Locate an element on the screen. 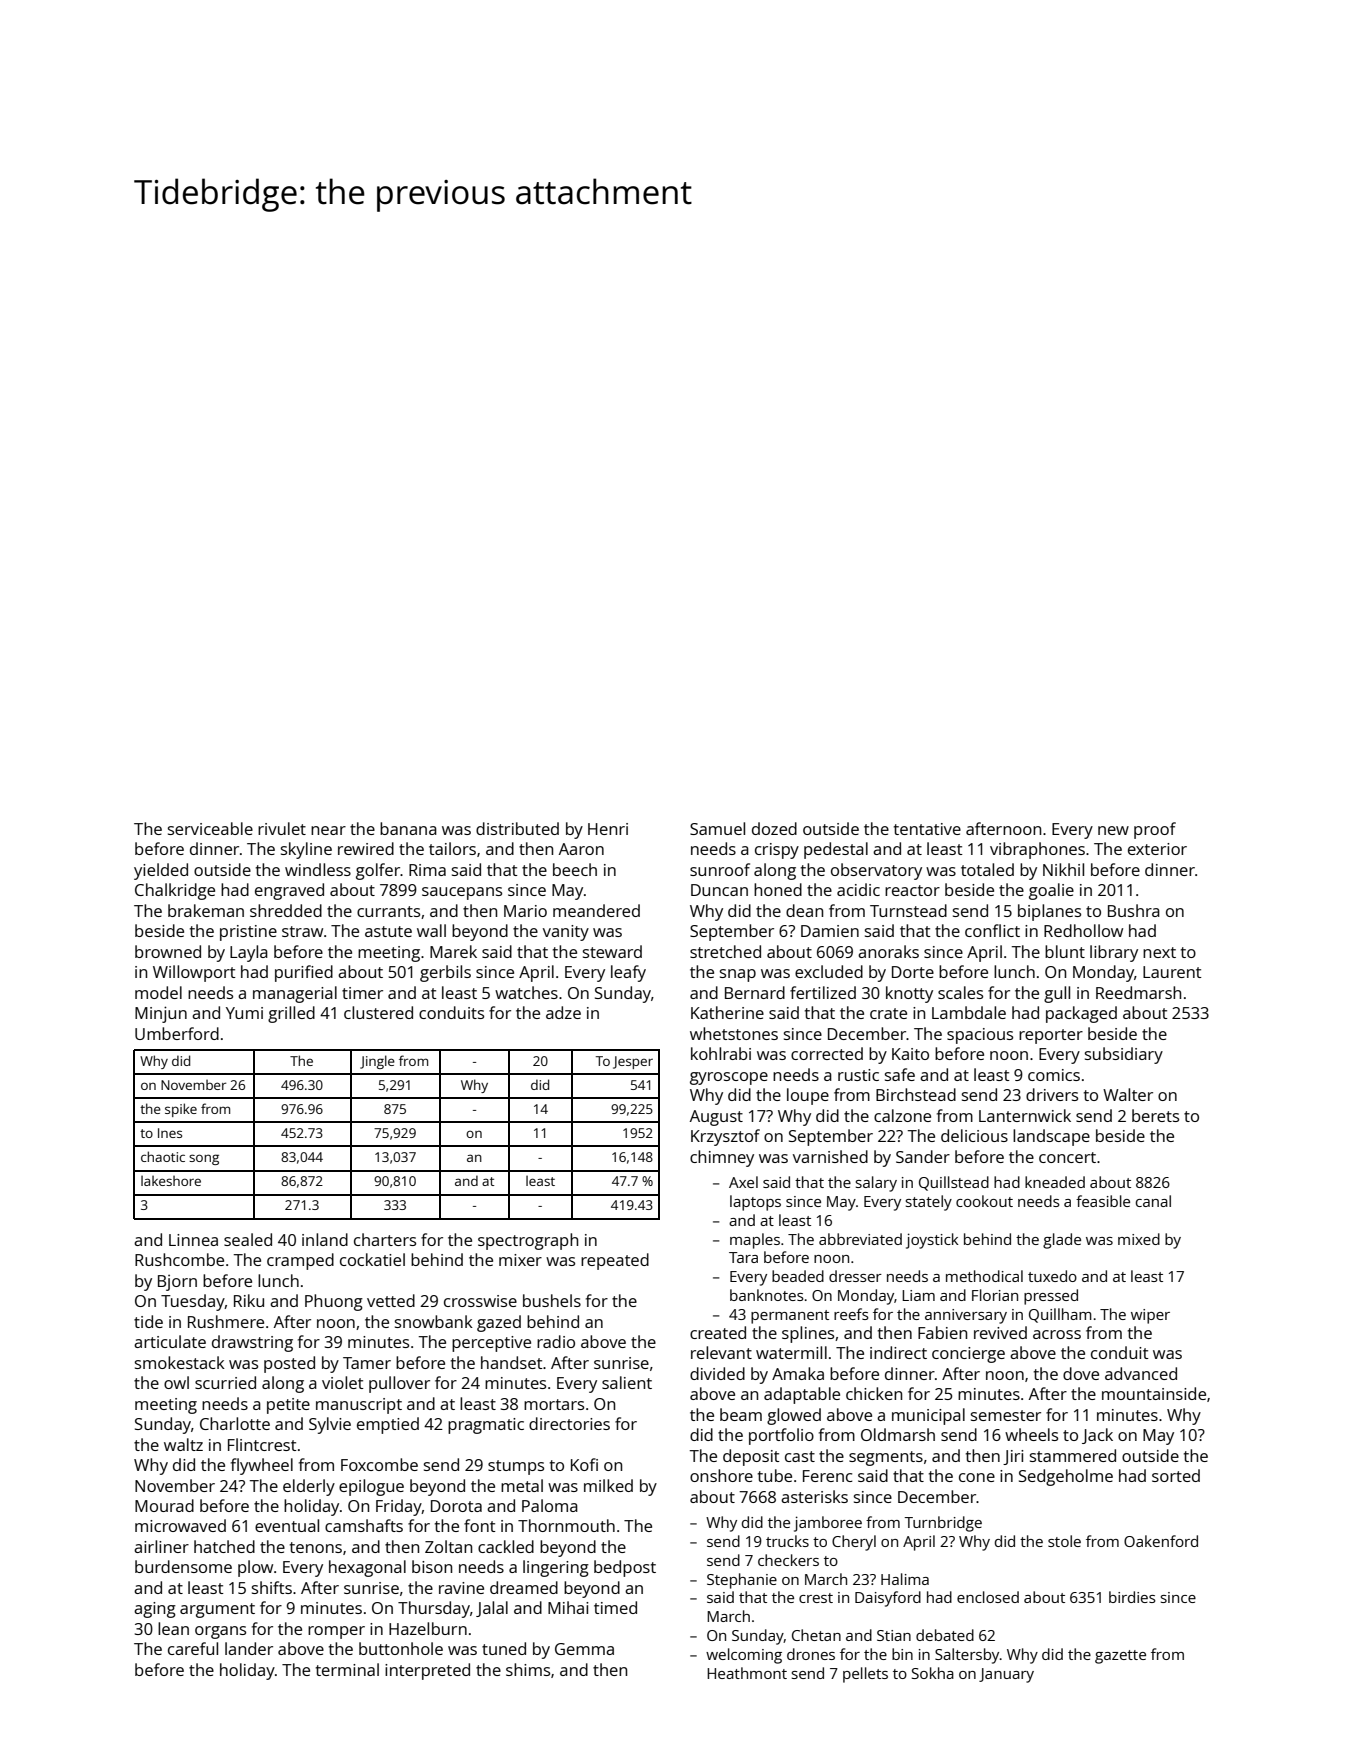  berets is located at coordinates (1155, 1115).
